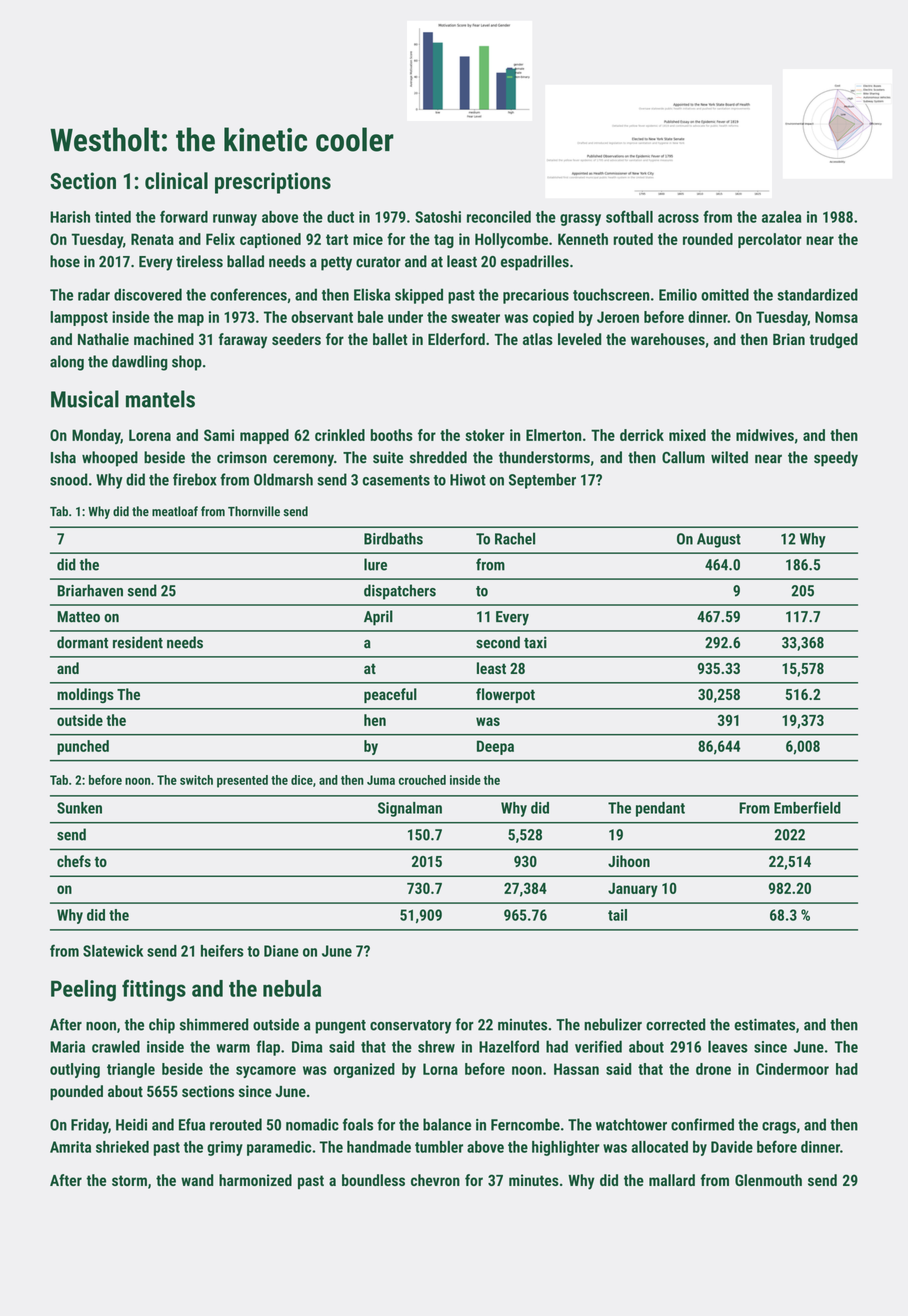 The height and width of the document is (1316, 908). What do you see at coordinates (668, 339) in the document?
I see `warehouses` at bounding box center [668, 339].
